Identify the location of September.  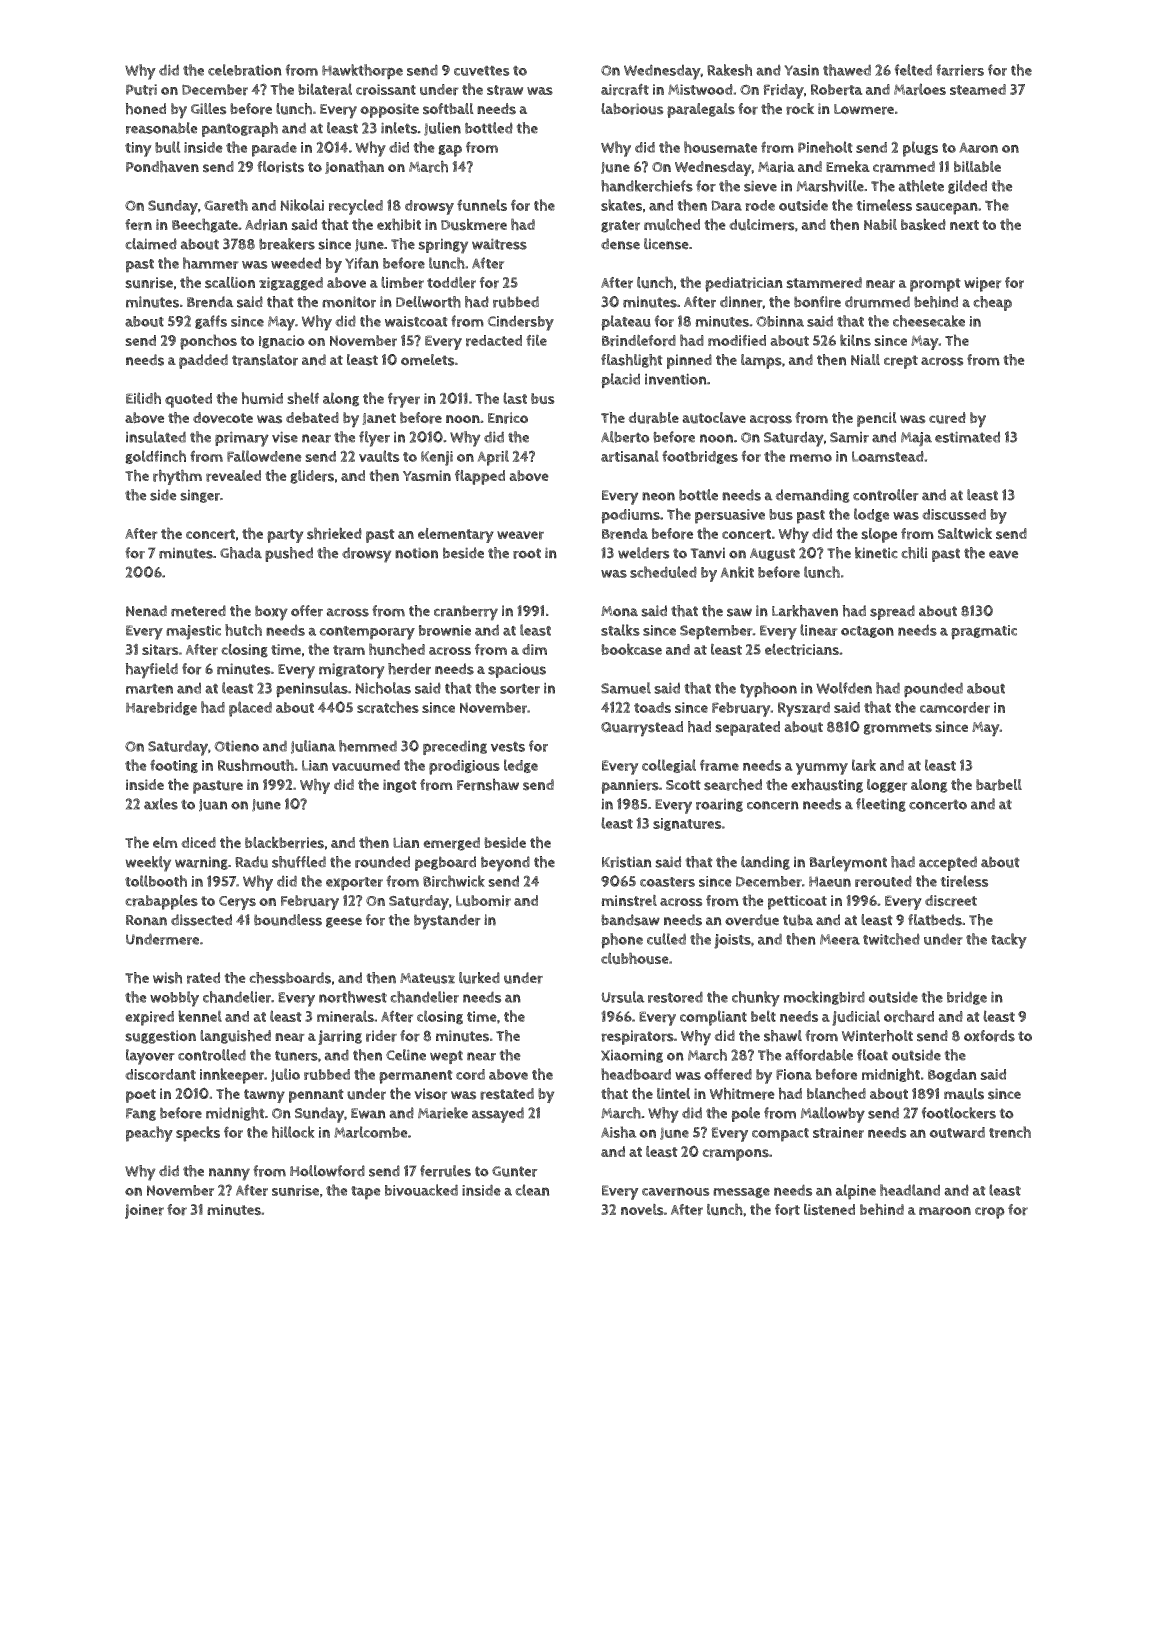
(716, 632).
